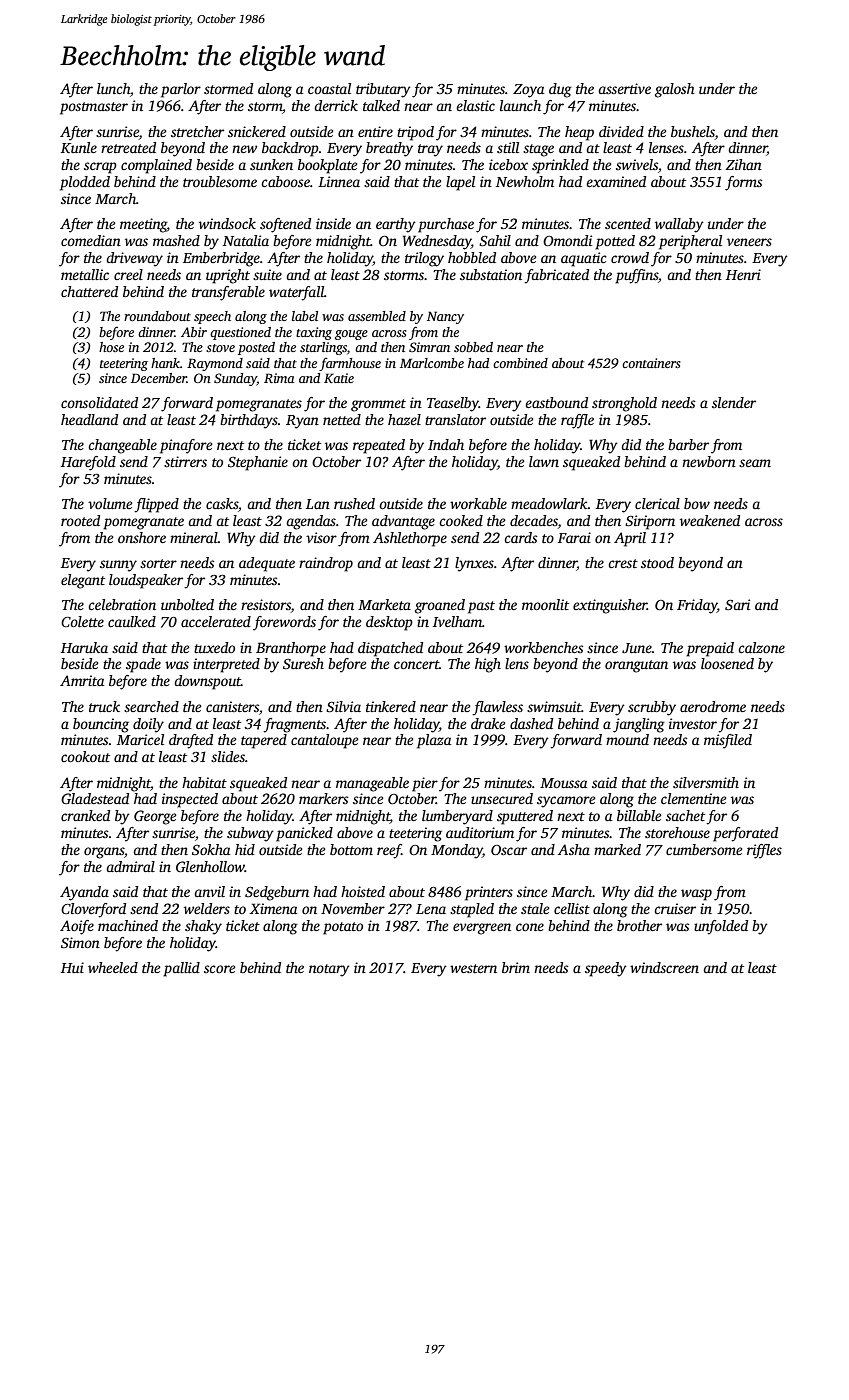 This screenshot has height=1400, width=849. I want to click on December, so click(159, 378).
